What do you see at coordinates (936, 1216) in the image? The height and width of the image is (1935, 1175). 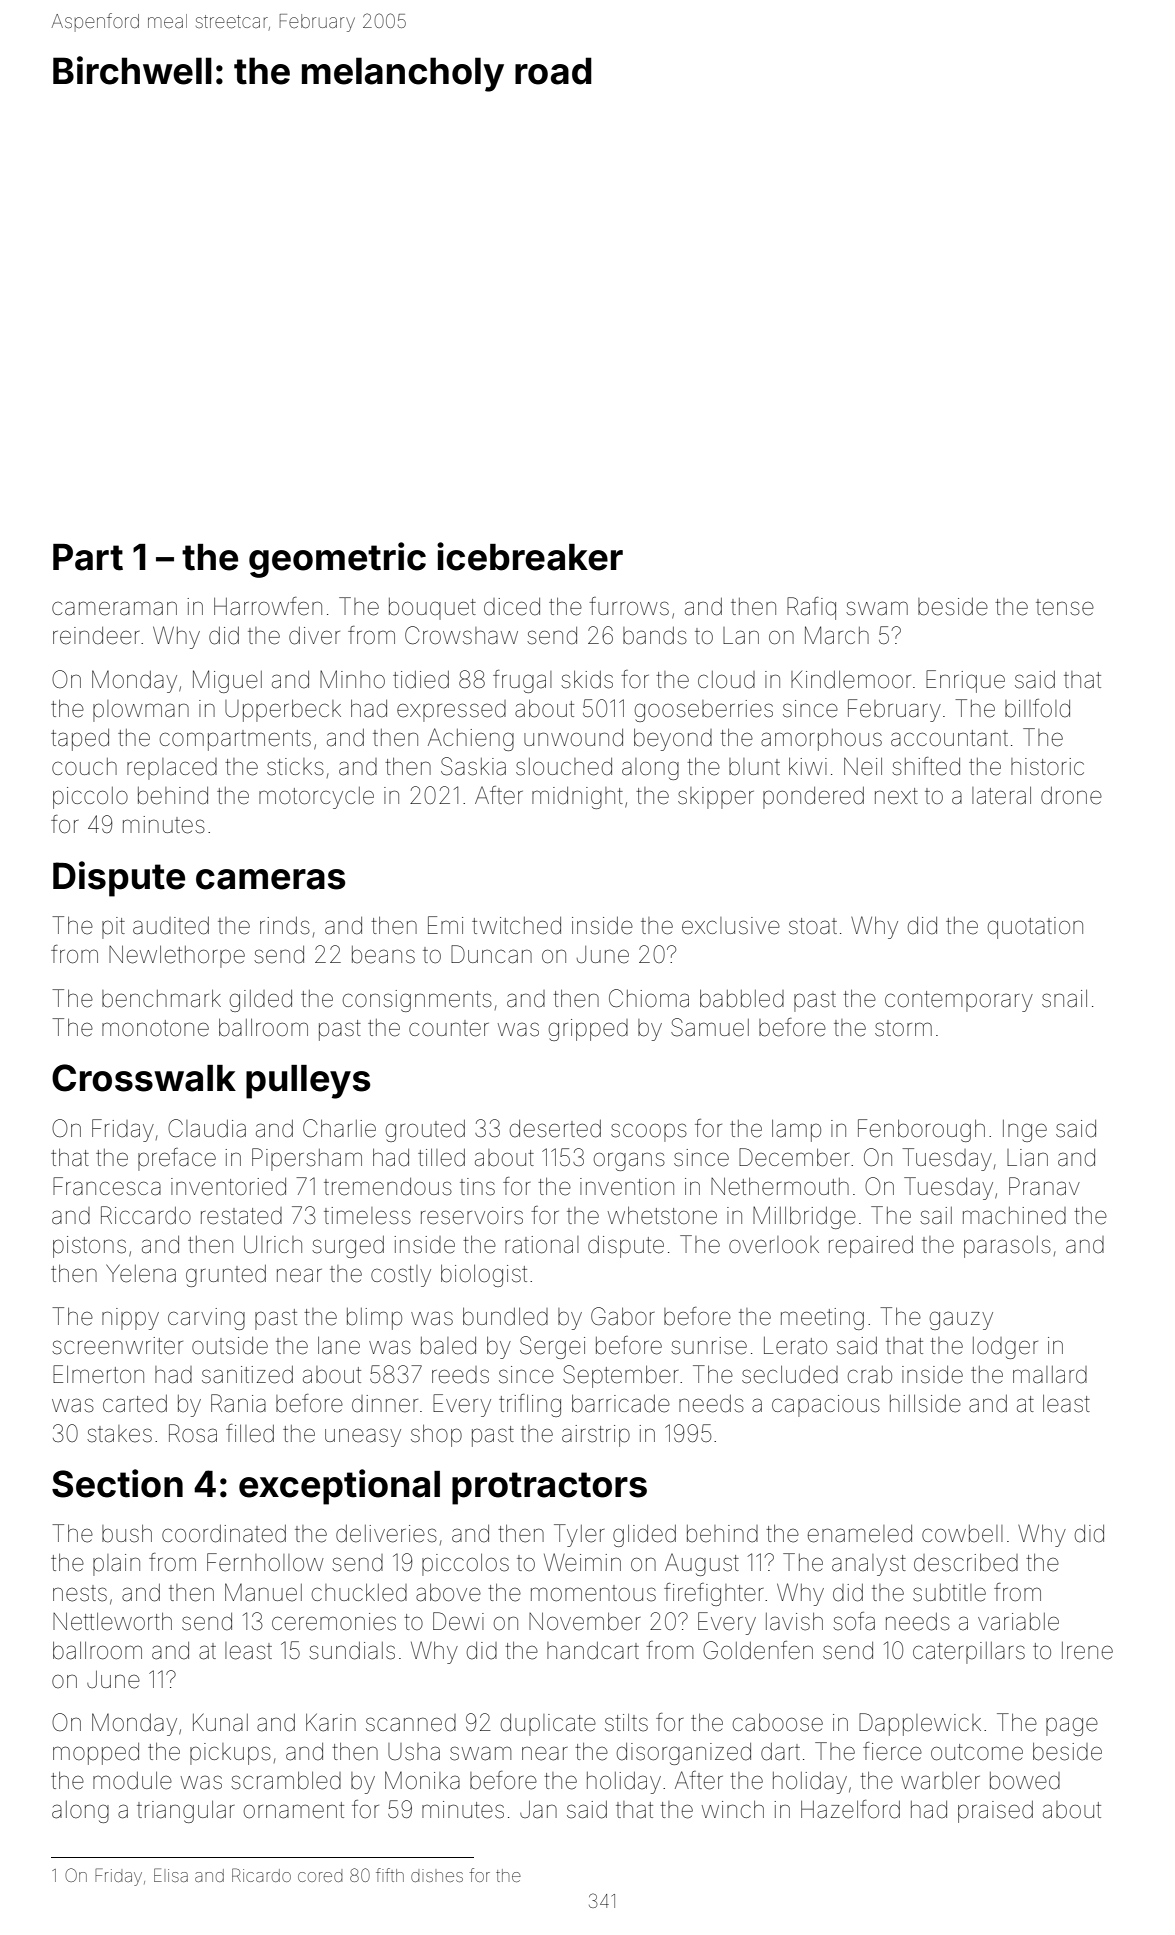 I see `sail` at bounding box center [936, 1216].
